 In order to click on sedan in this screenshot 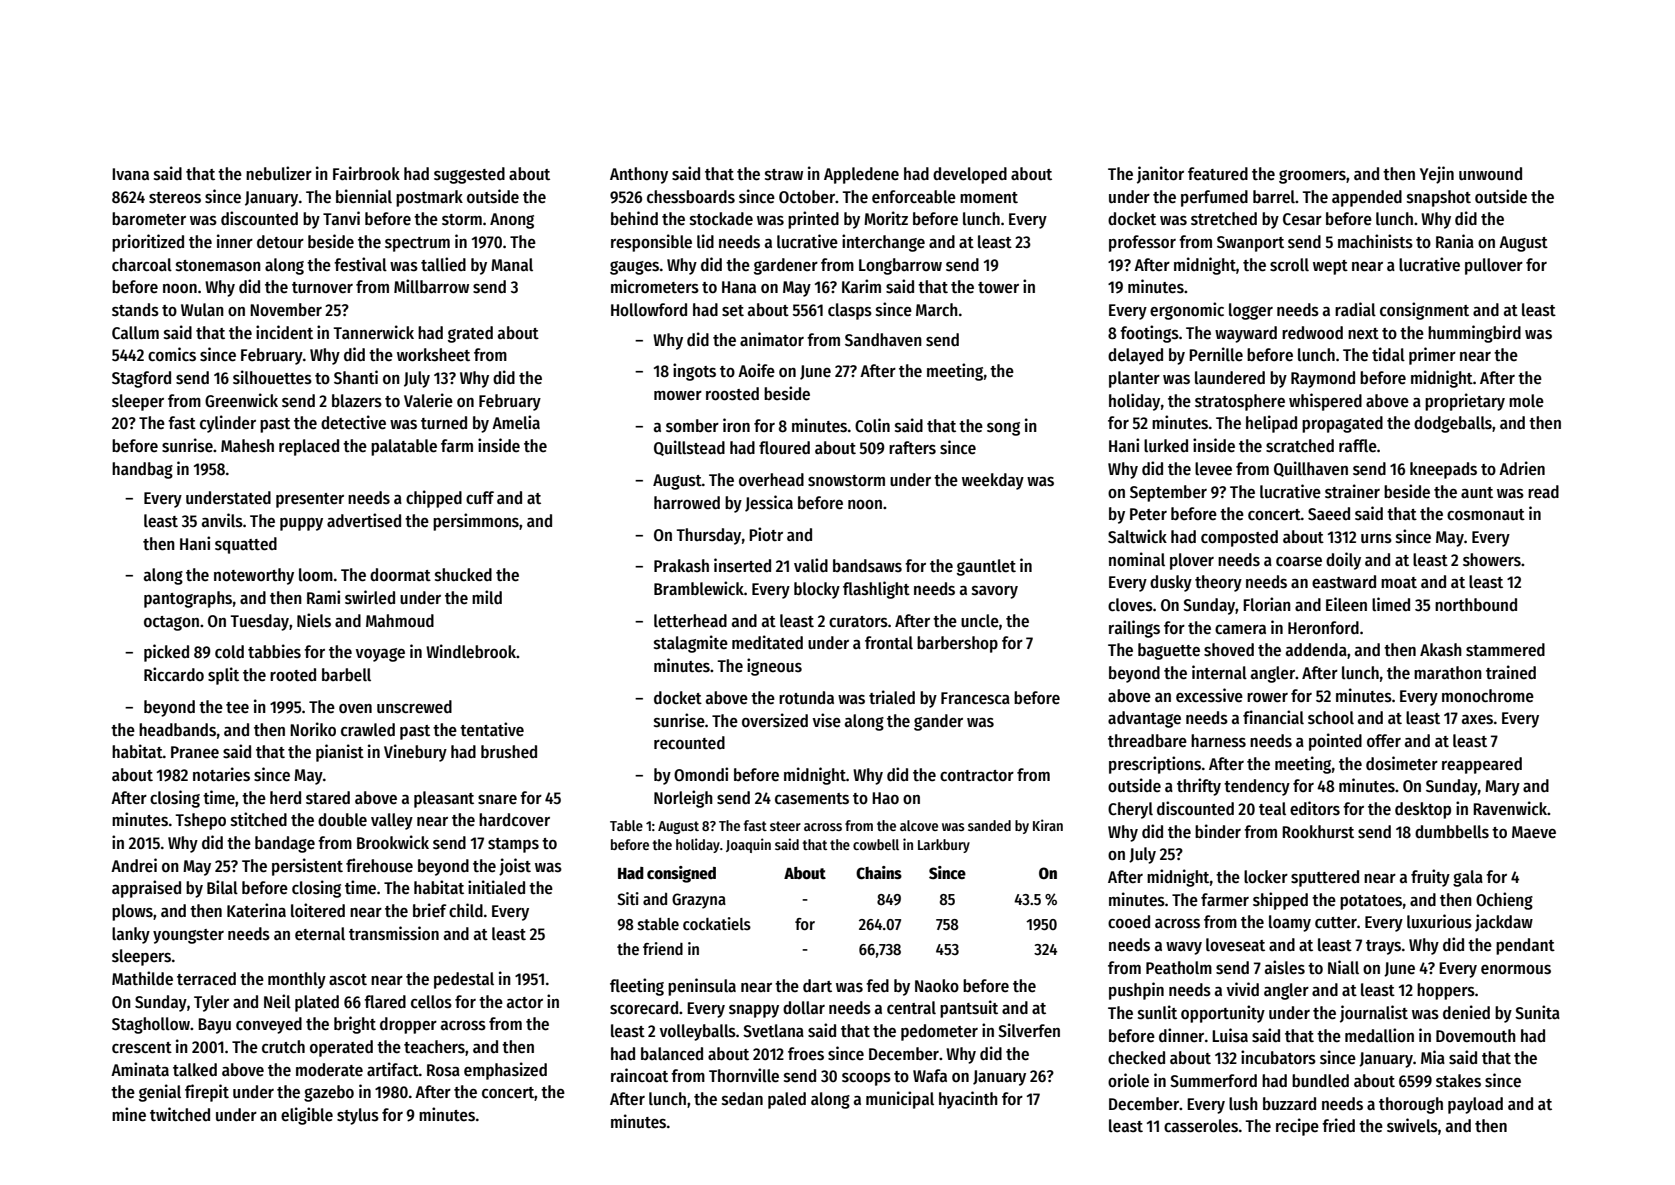, I will do `click(742, 1099)`.
